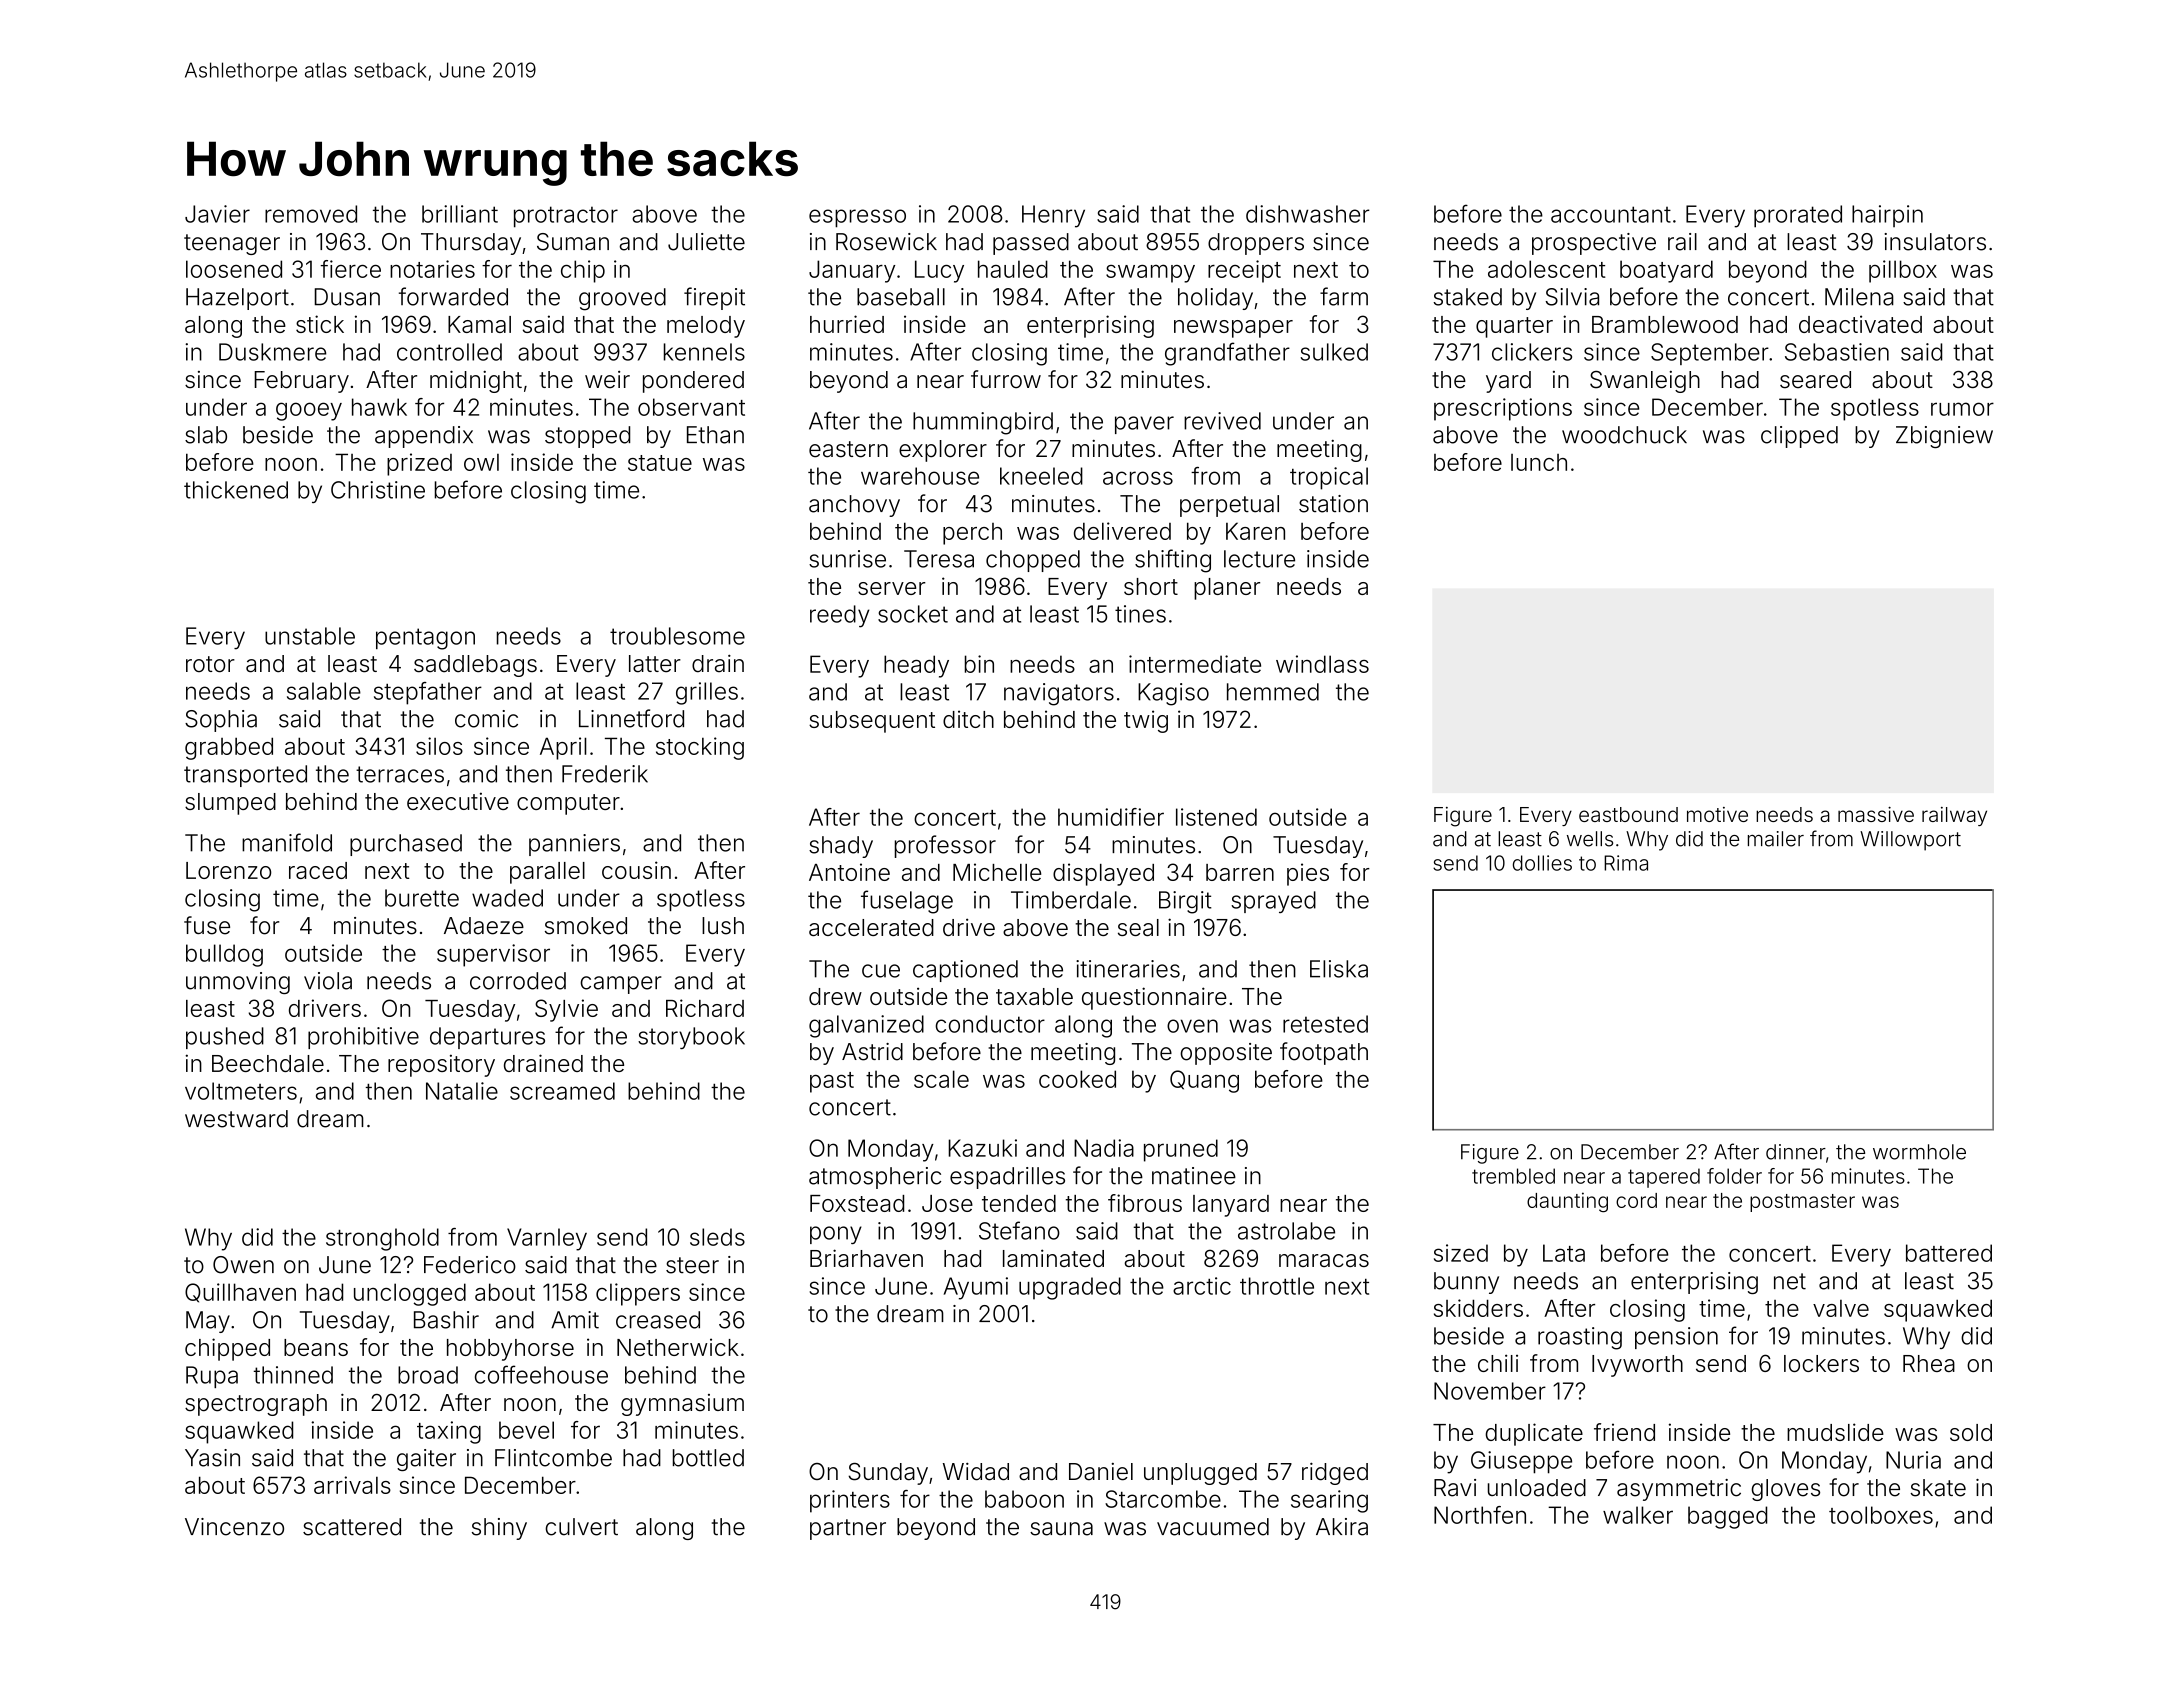 Image resolution: width=2178 pixels, height=1683 pixels. What do you see at coordinates (660, 463) in the screenshot?
I see `statue` at bounding box center [660, 463].
